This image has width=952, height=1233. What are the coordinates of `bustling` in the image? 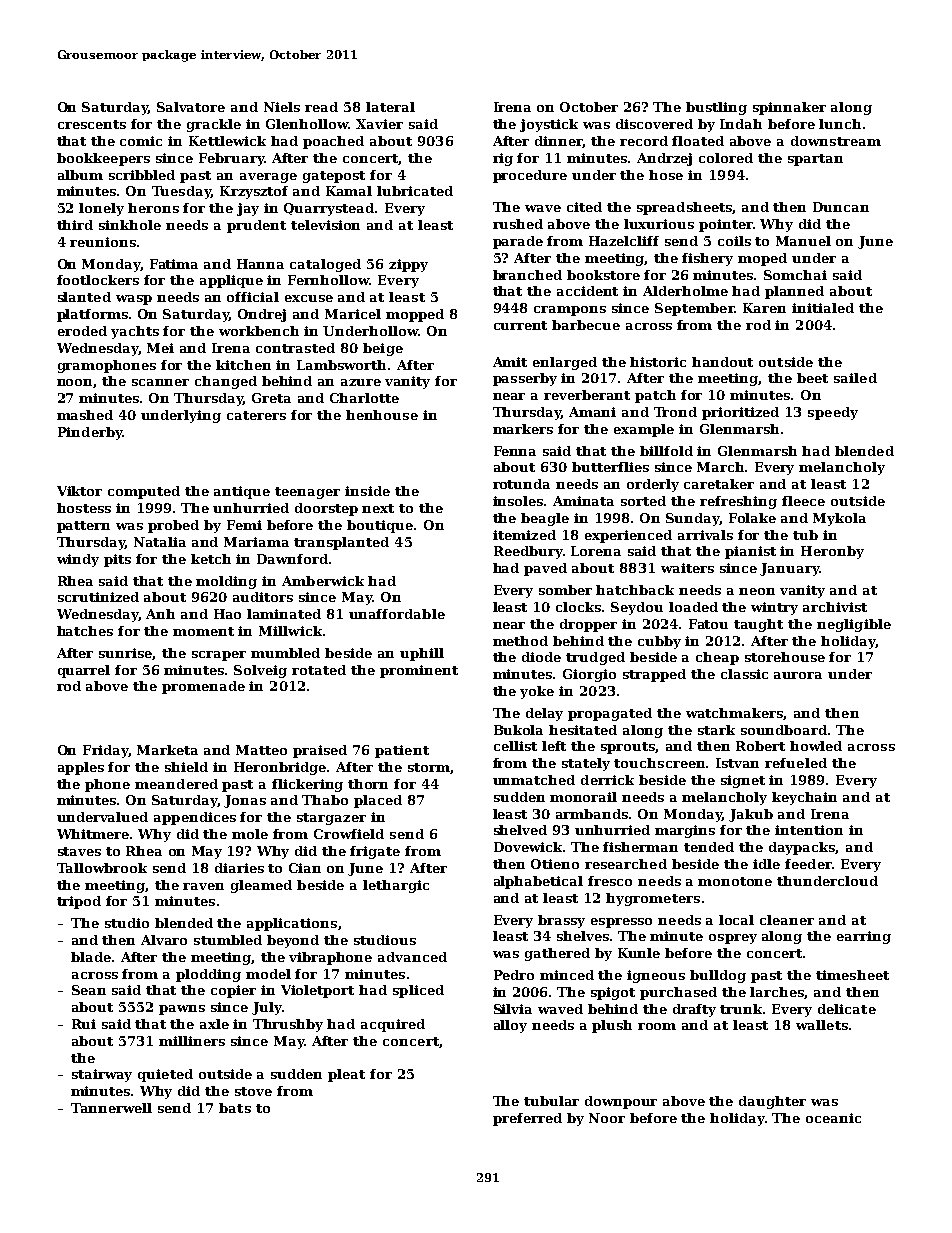 It's located at (716, 108).
